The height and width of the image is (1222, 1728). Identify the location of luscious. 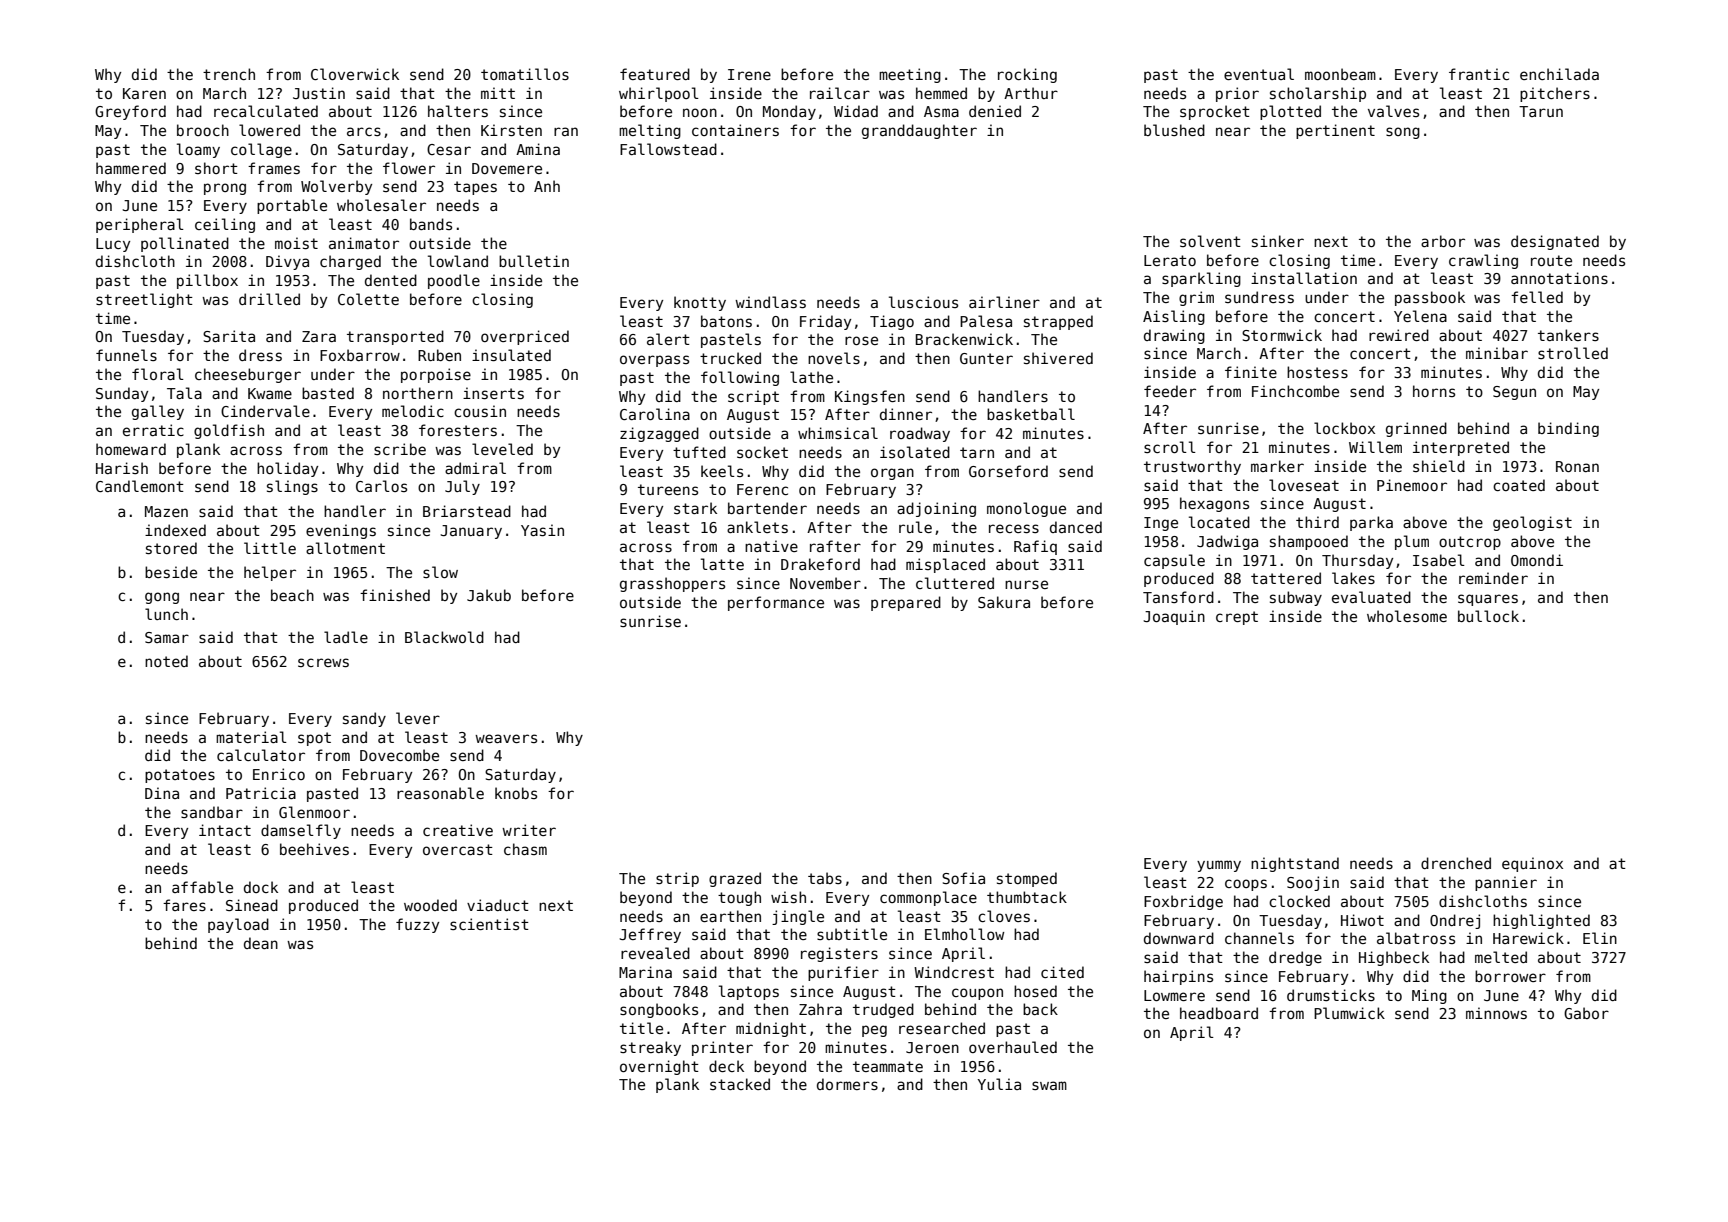
(923, 302).
